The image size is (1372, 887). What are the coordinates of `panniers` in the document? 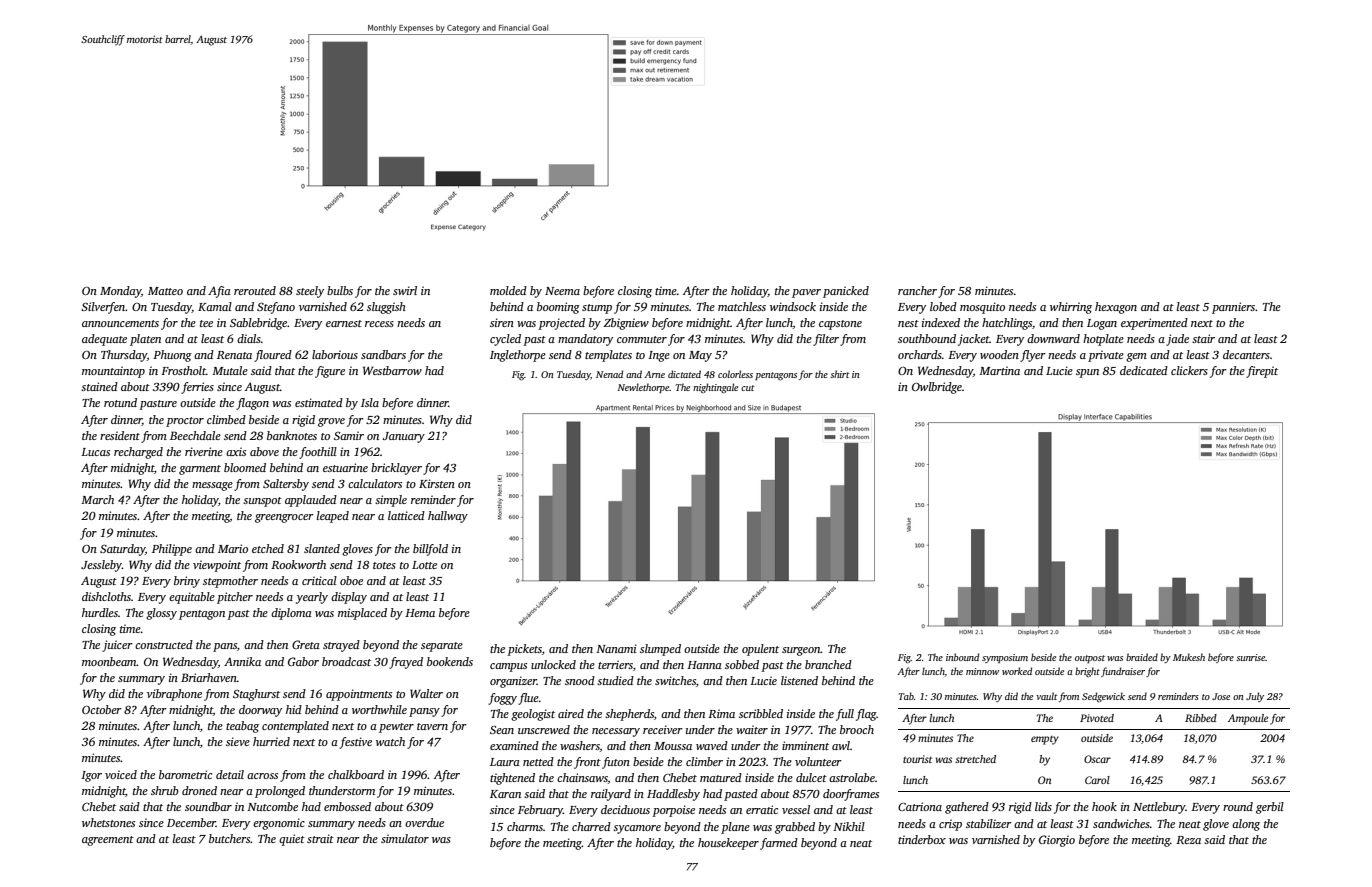 It's located at (1233, 308).
